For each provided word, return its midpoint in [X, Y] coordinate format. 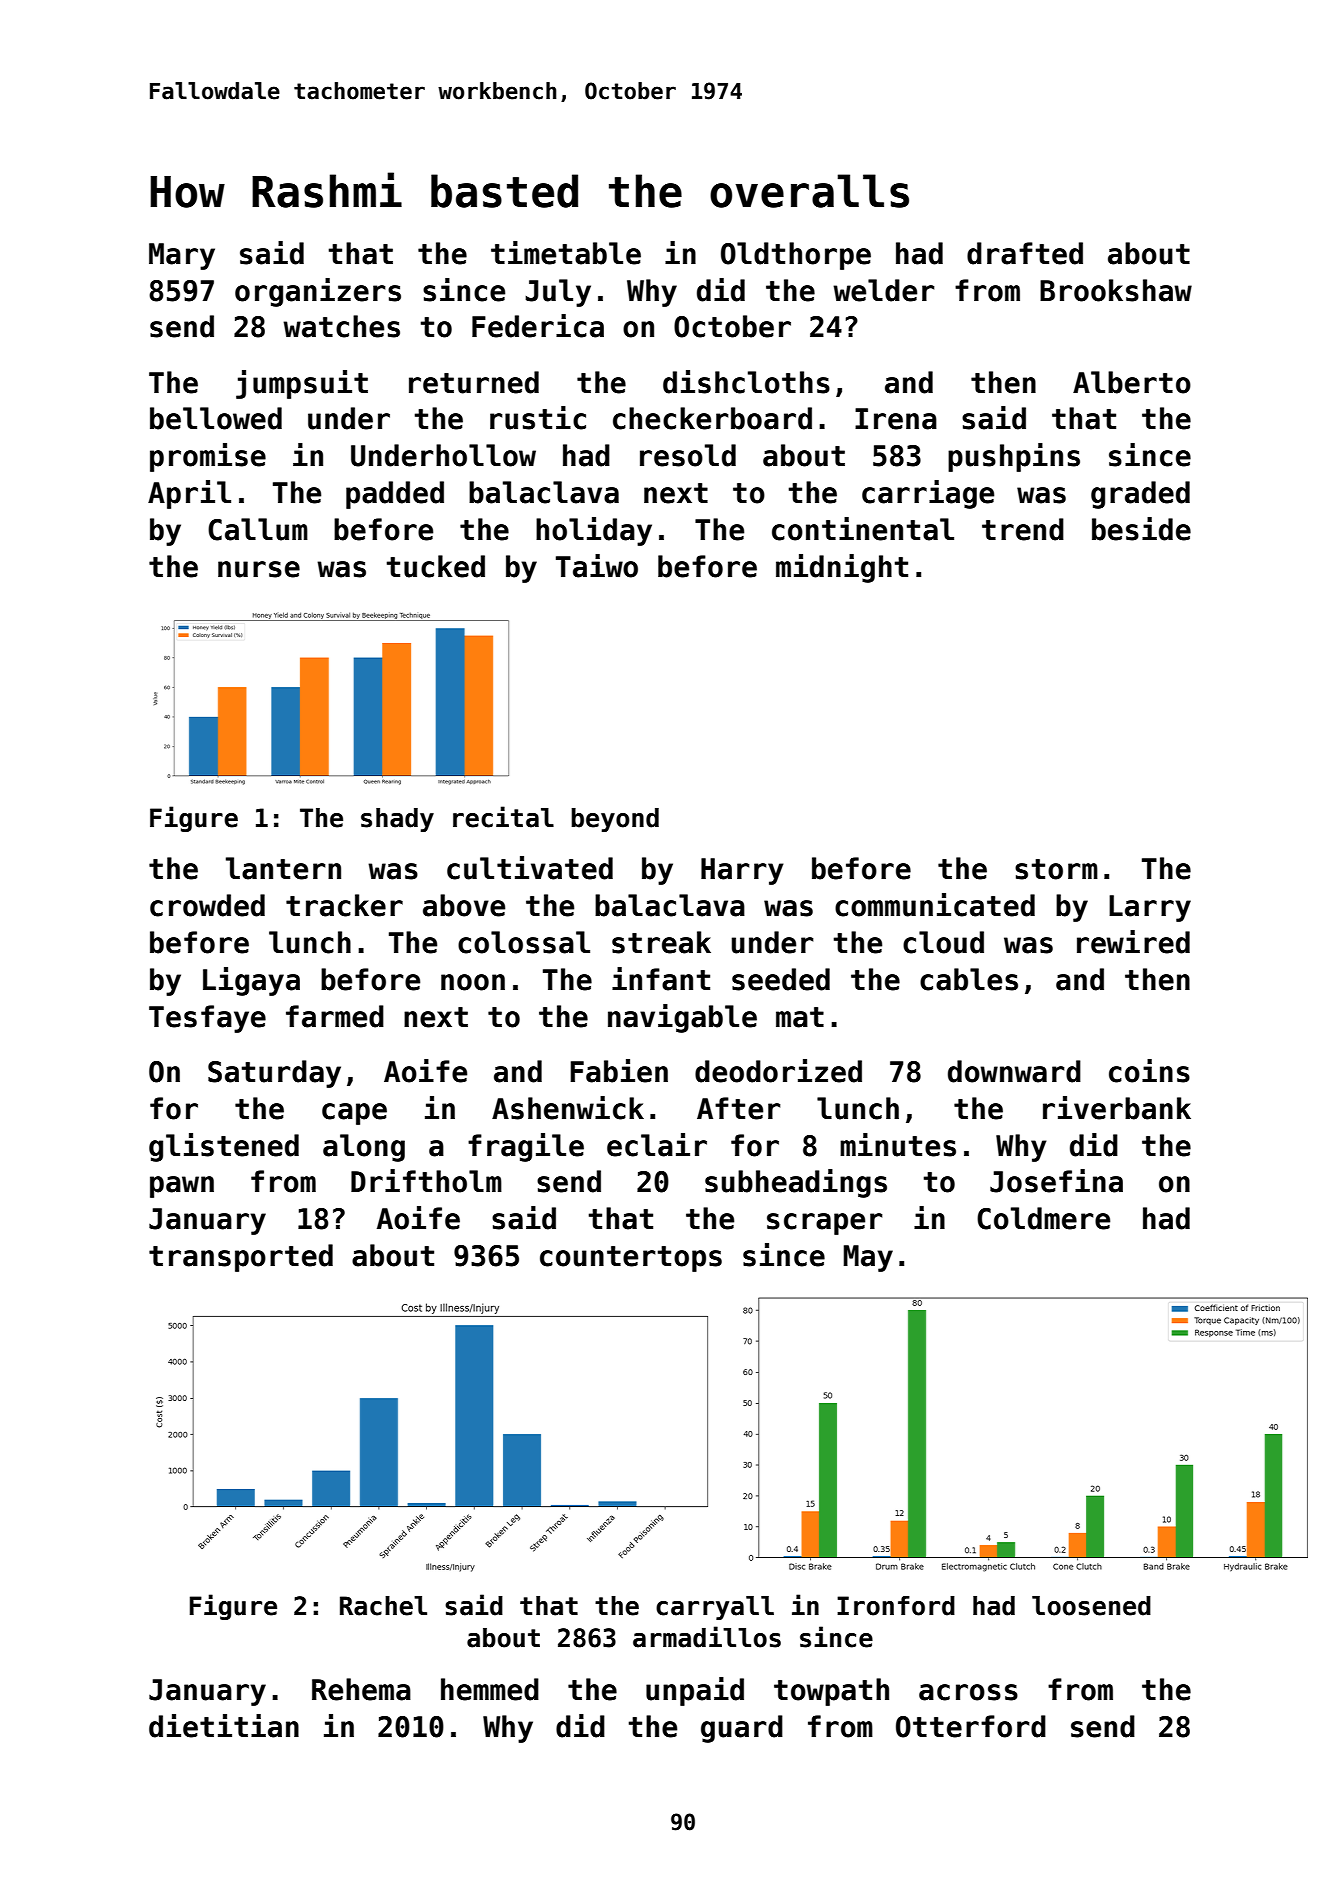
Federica [538, 326]
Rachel [383, 1606]
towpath [831, 1692]
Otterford [971, 1726]
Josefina [1056, 1181]
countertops [631, 1259]
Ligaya [251, 981]
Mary [182, 256]
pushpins [1014, 457]
